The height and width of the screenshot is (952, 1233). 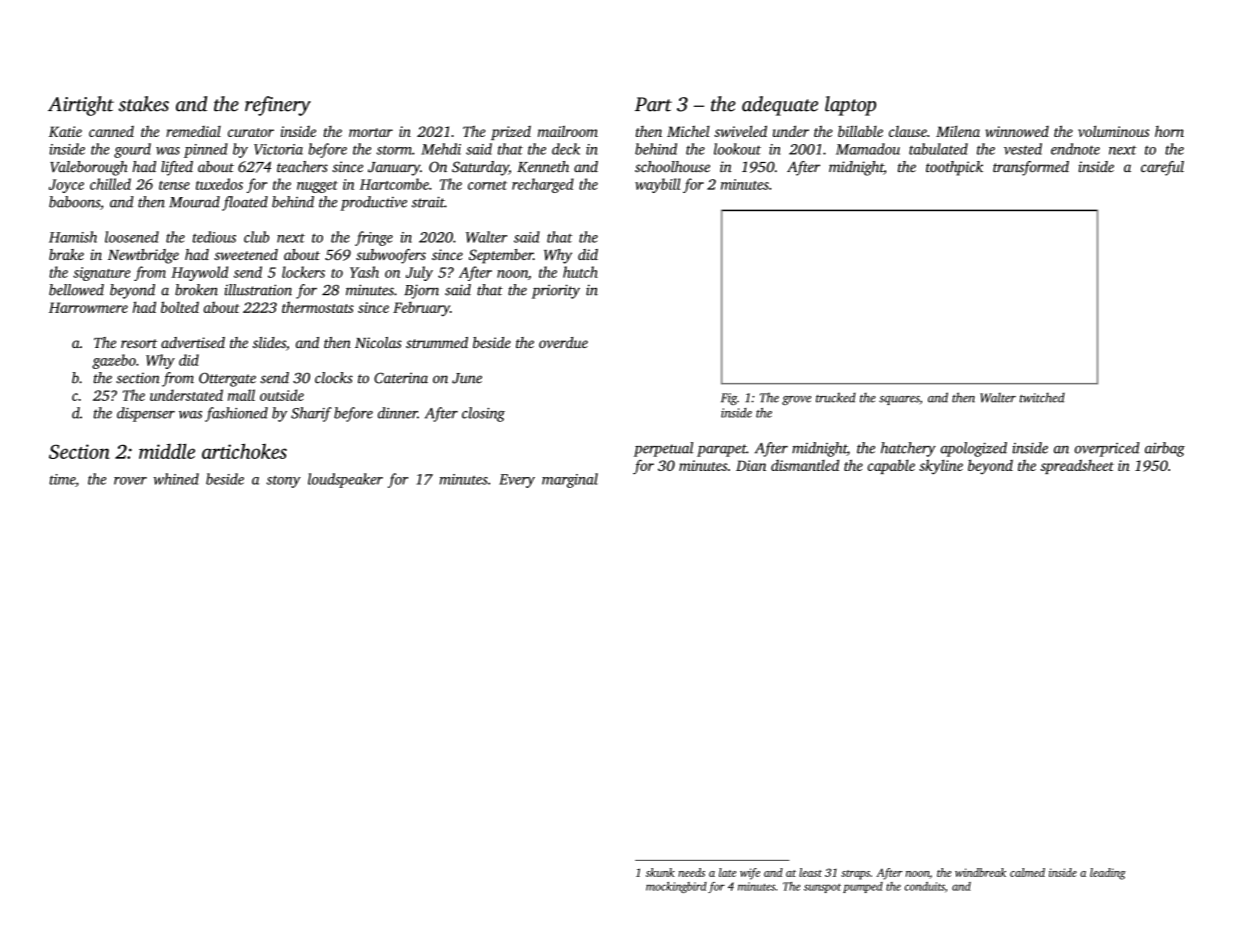 What do you see at coordinates (751, 465) in the screenshot?
I see `Dian` at bounding box center [751, 465].
